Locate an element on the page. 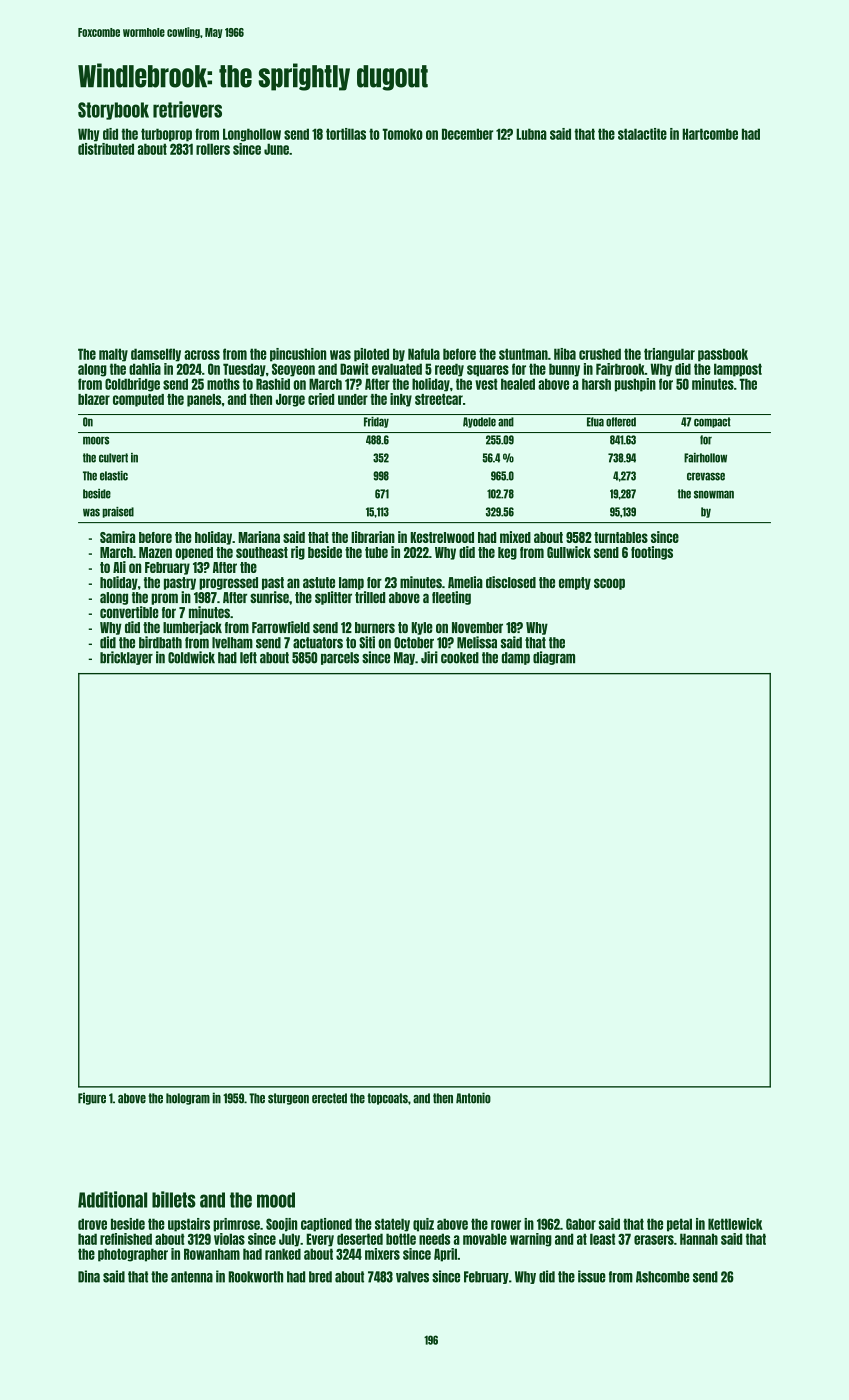 The width and height of the image is (849, 1400). footings is located at coordinates (652, 553).
